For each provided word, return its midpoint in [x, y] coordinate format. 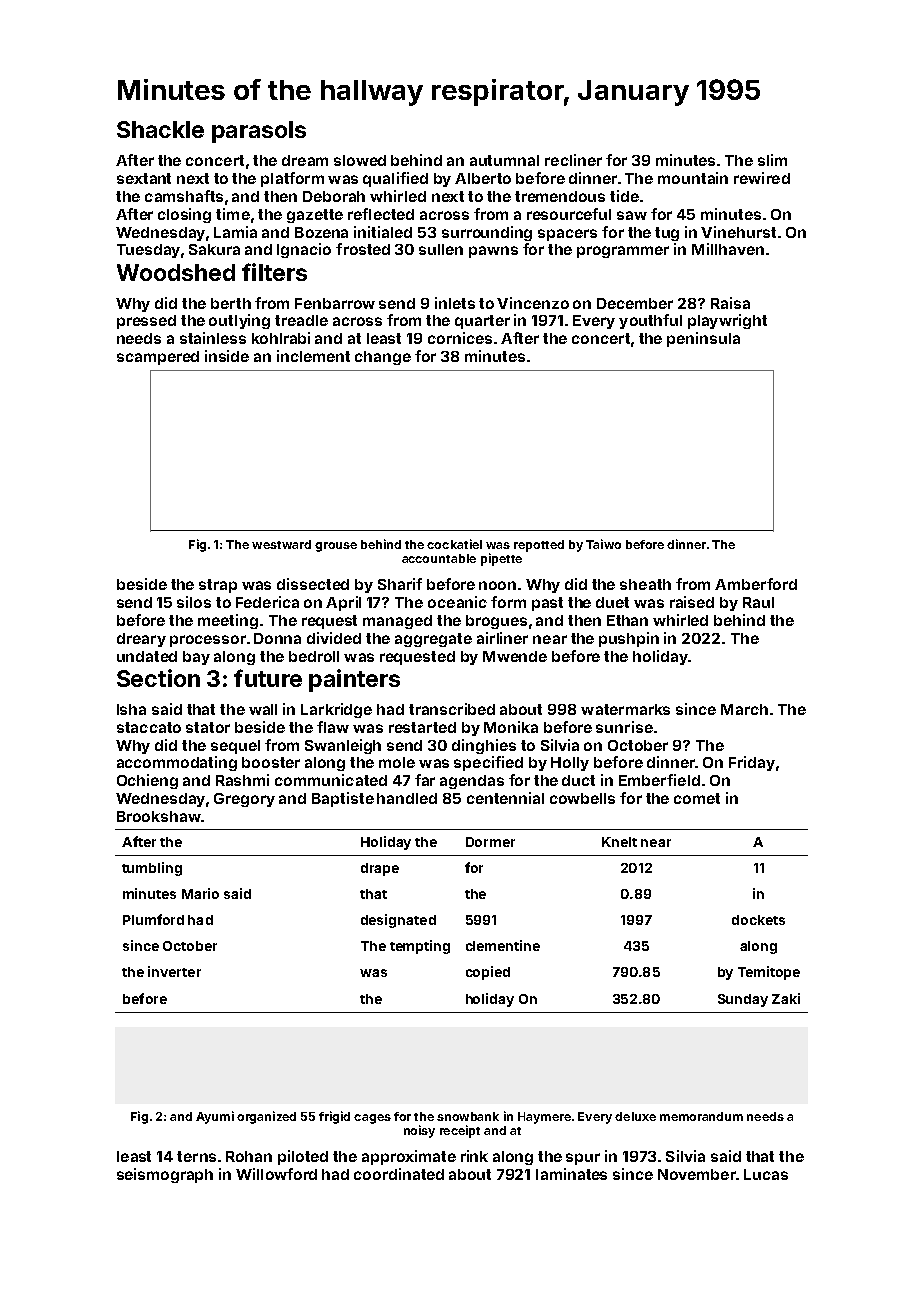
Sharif [400, 584]
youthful [650, 321]
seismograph [165, 1175]
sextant [144, 178]
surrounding [487, 233]
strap [218, 586]
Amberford [756, 584]
